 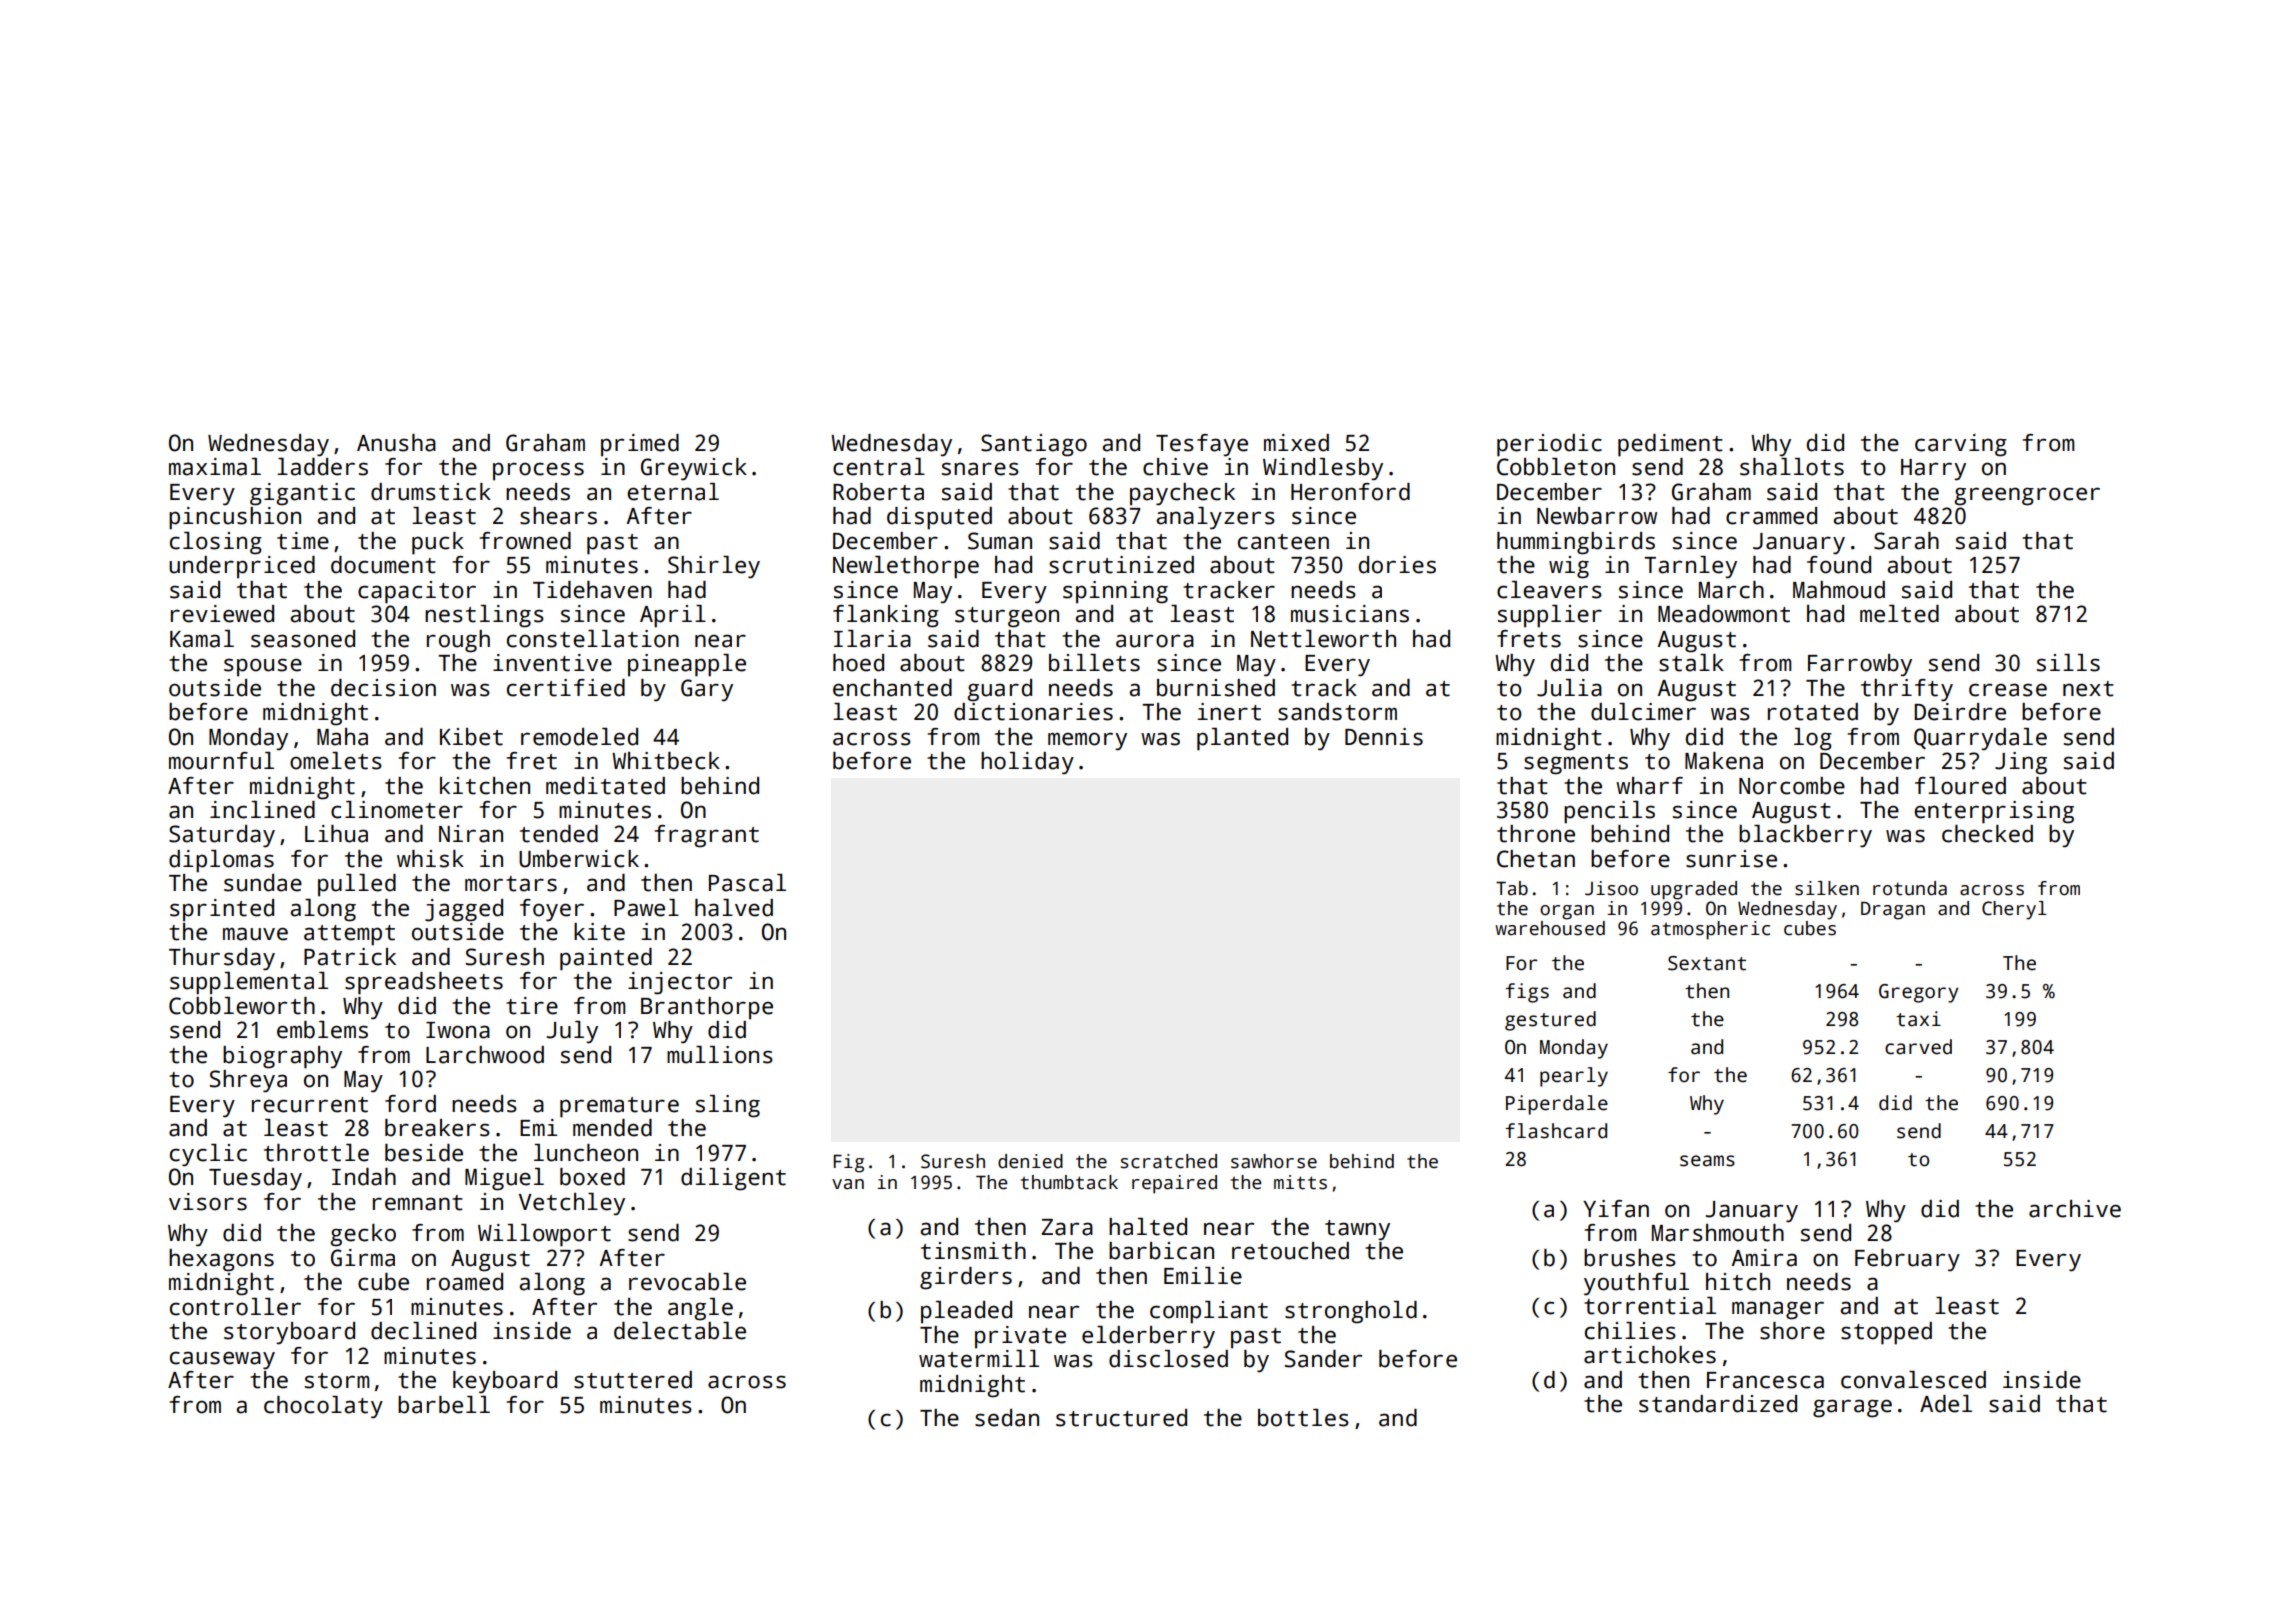 I want to click on stalk, so click(x=1691, y=663).
